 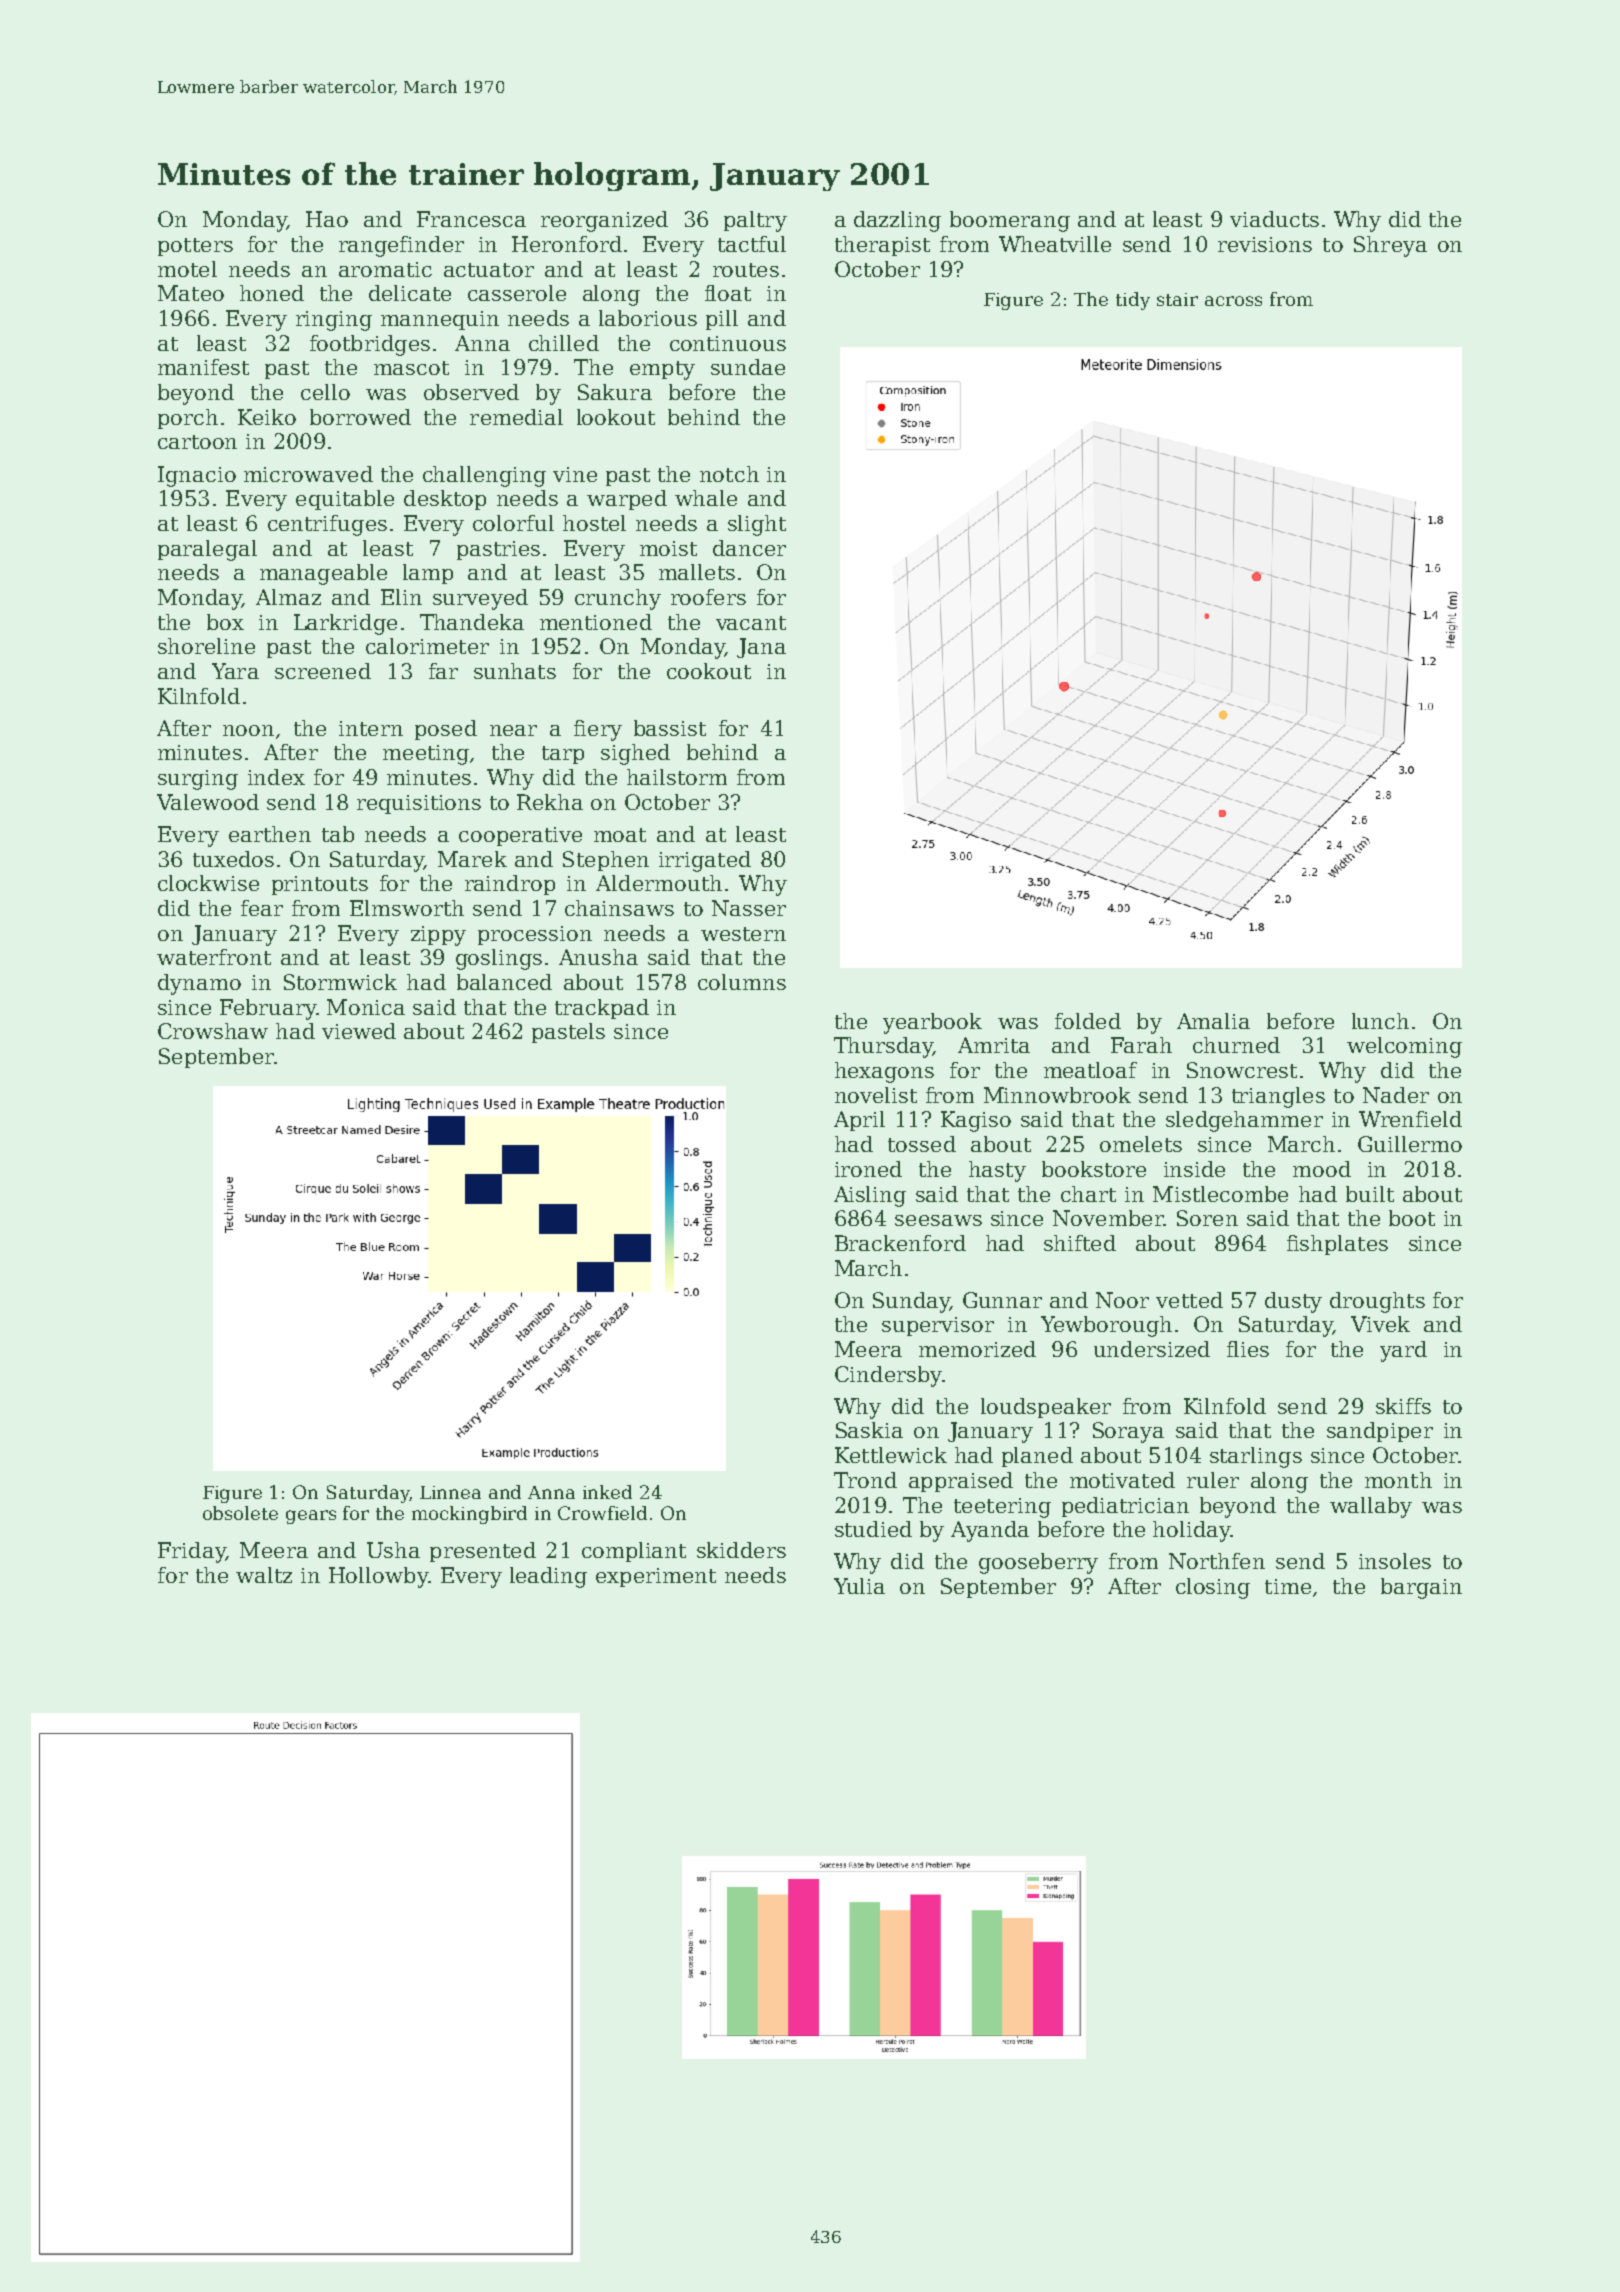 What do you see at coordinates (882, 246) in the image?
I see `therapist` at bounding box center [882, 246].
